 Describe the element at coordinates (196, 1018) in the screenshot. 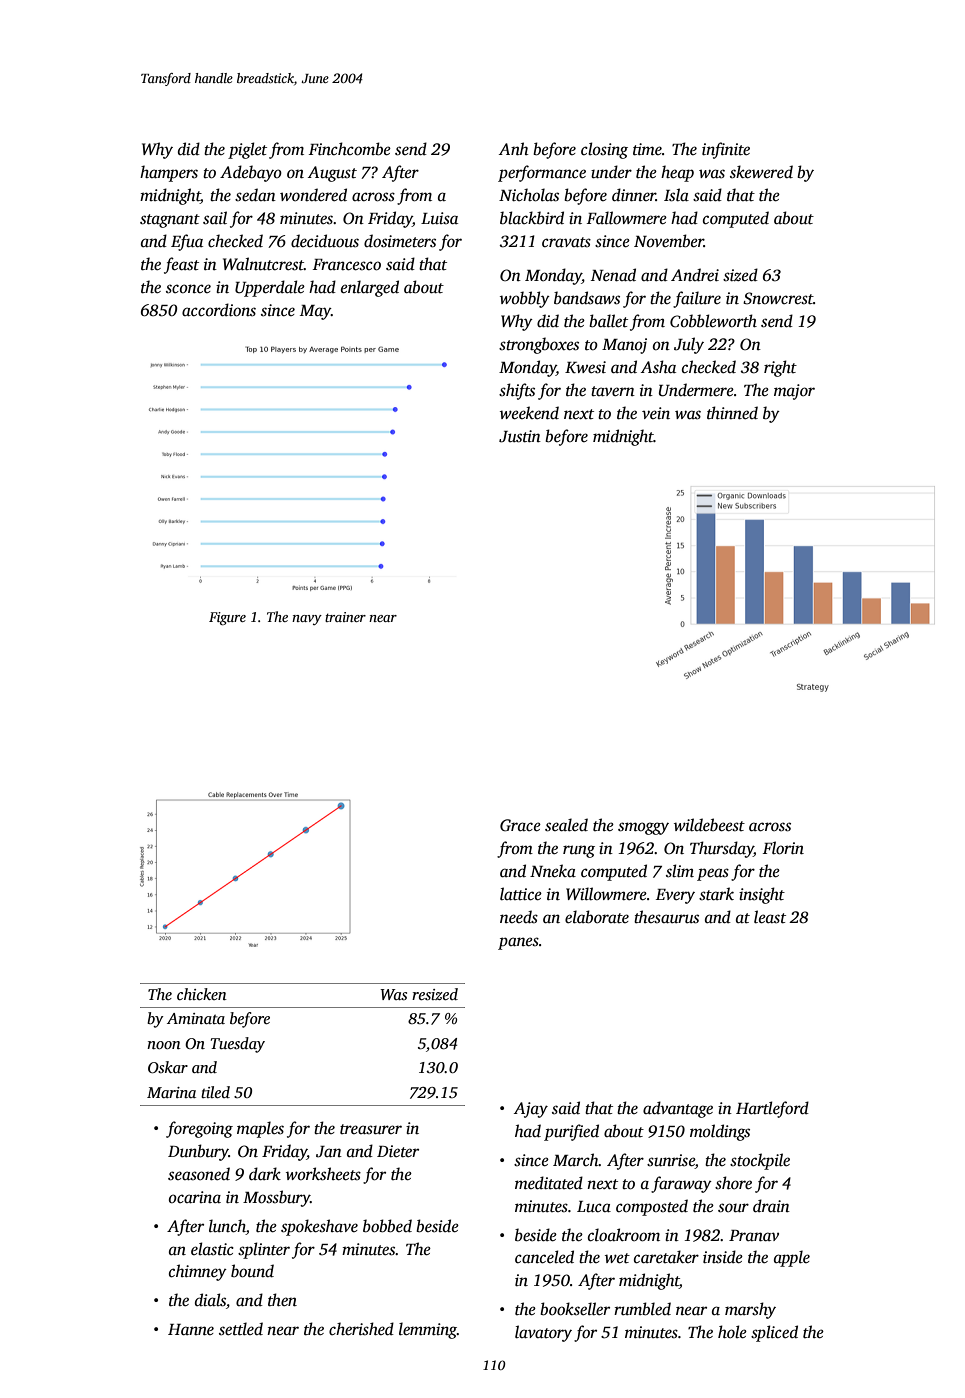

I see `Aminata` at that location.
